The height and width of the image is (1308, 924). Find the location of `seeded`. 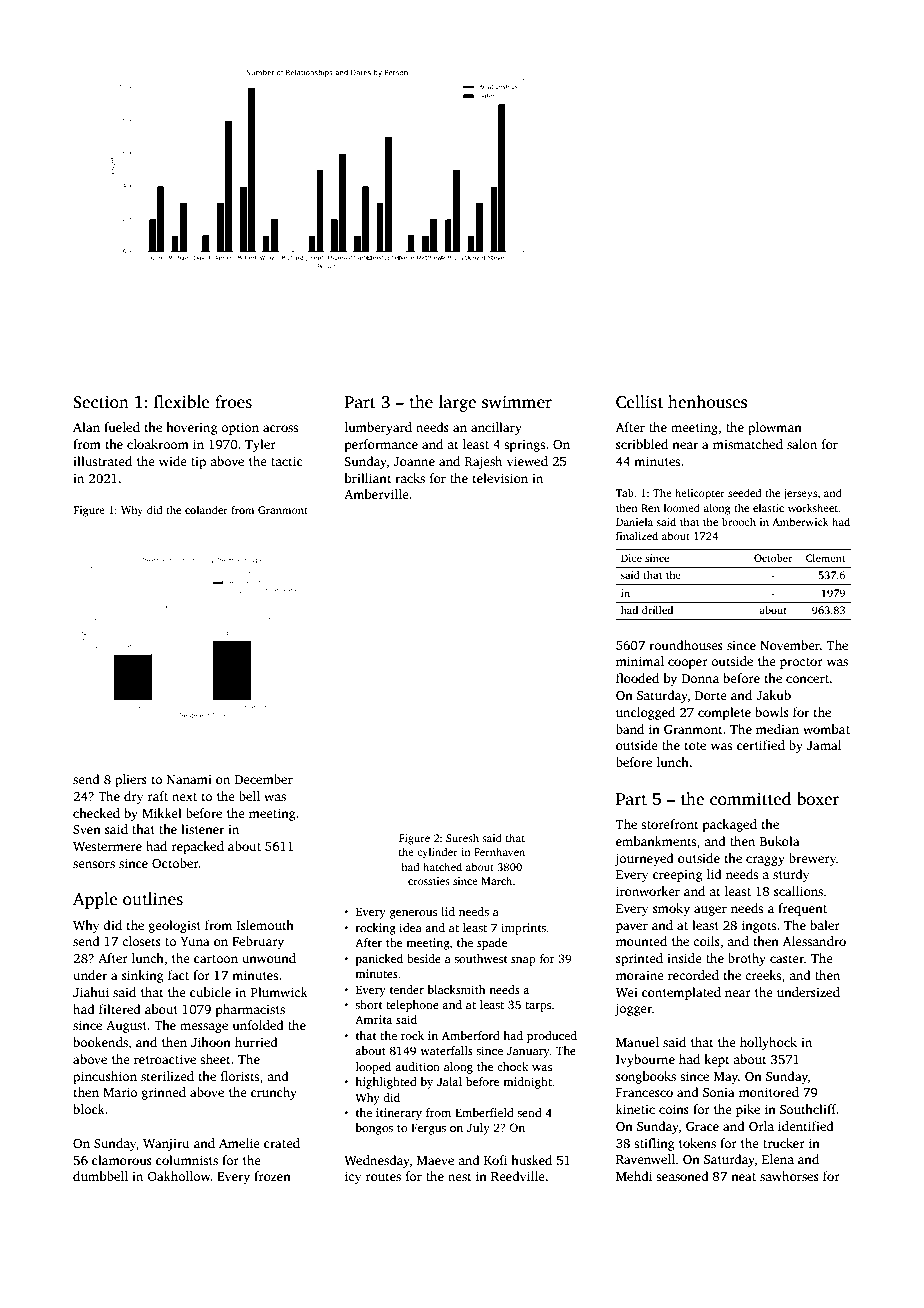

seeded is located at coordinates (744, 492).
